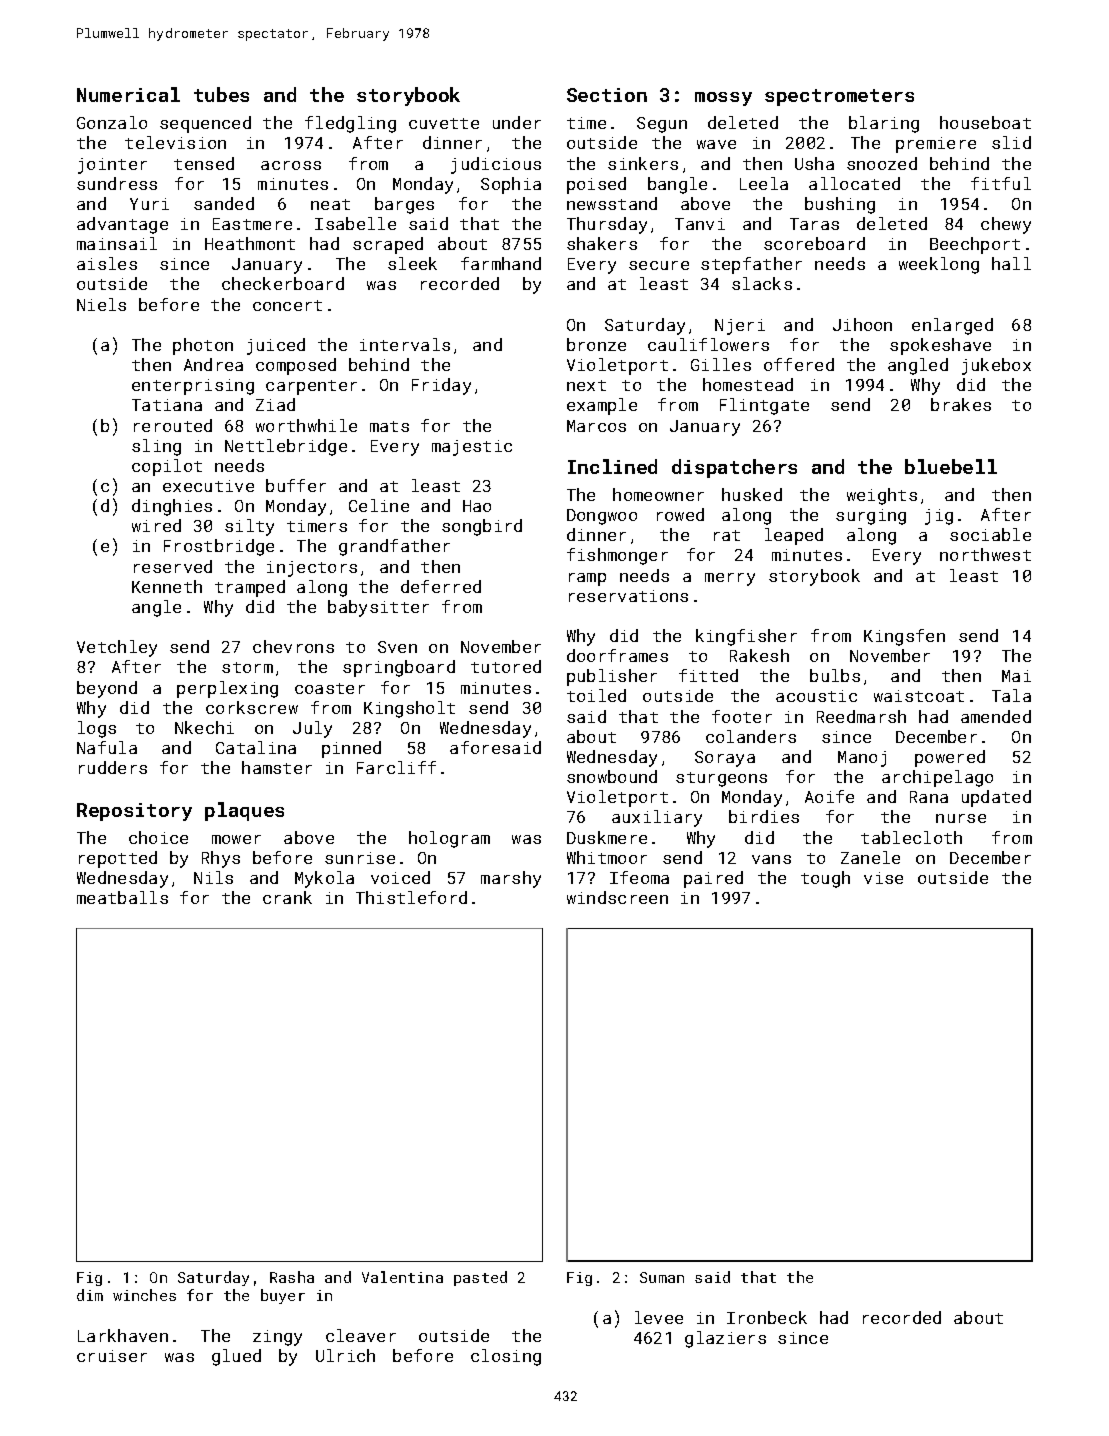 The width and height of the screenshot is (1109, 1436). I want to click on Thistleford, so click(411, 897).
